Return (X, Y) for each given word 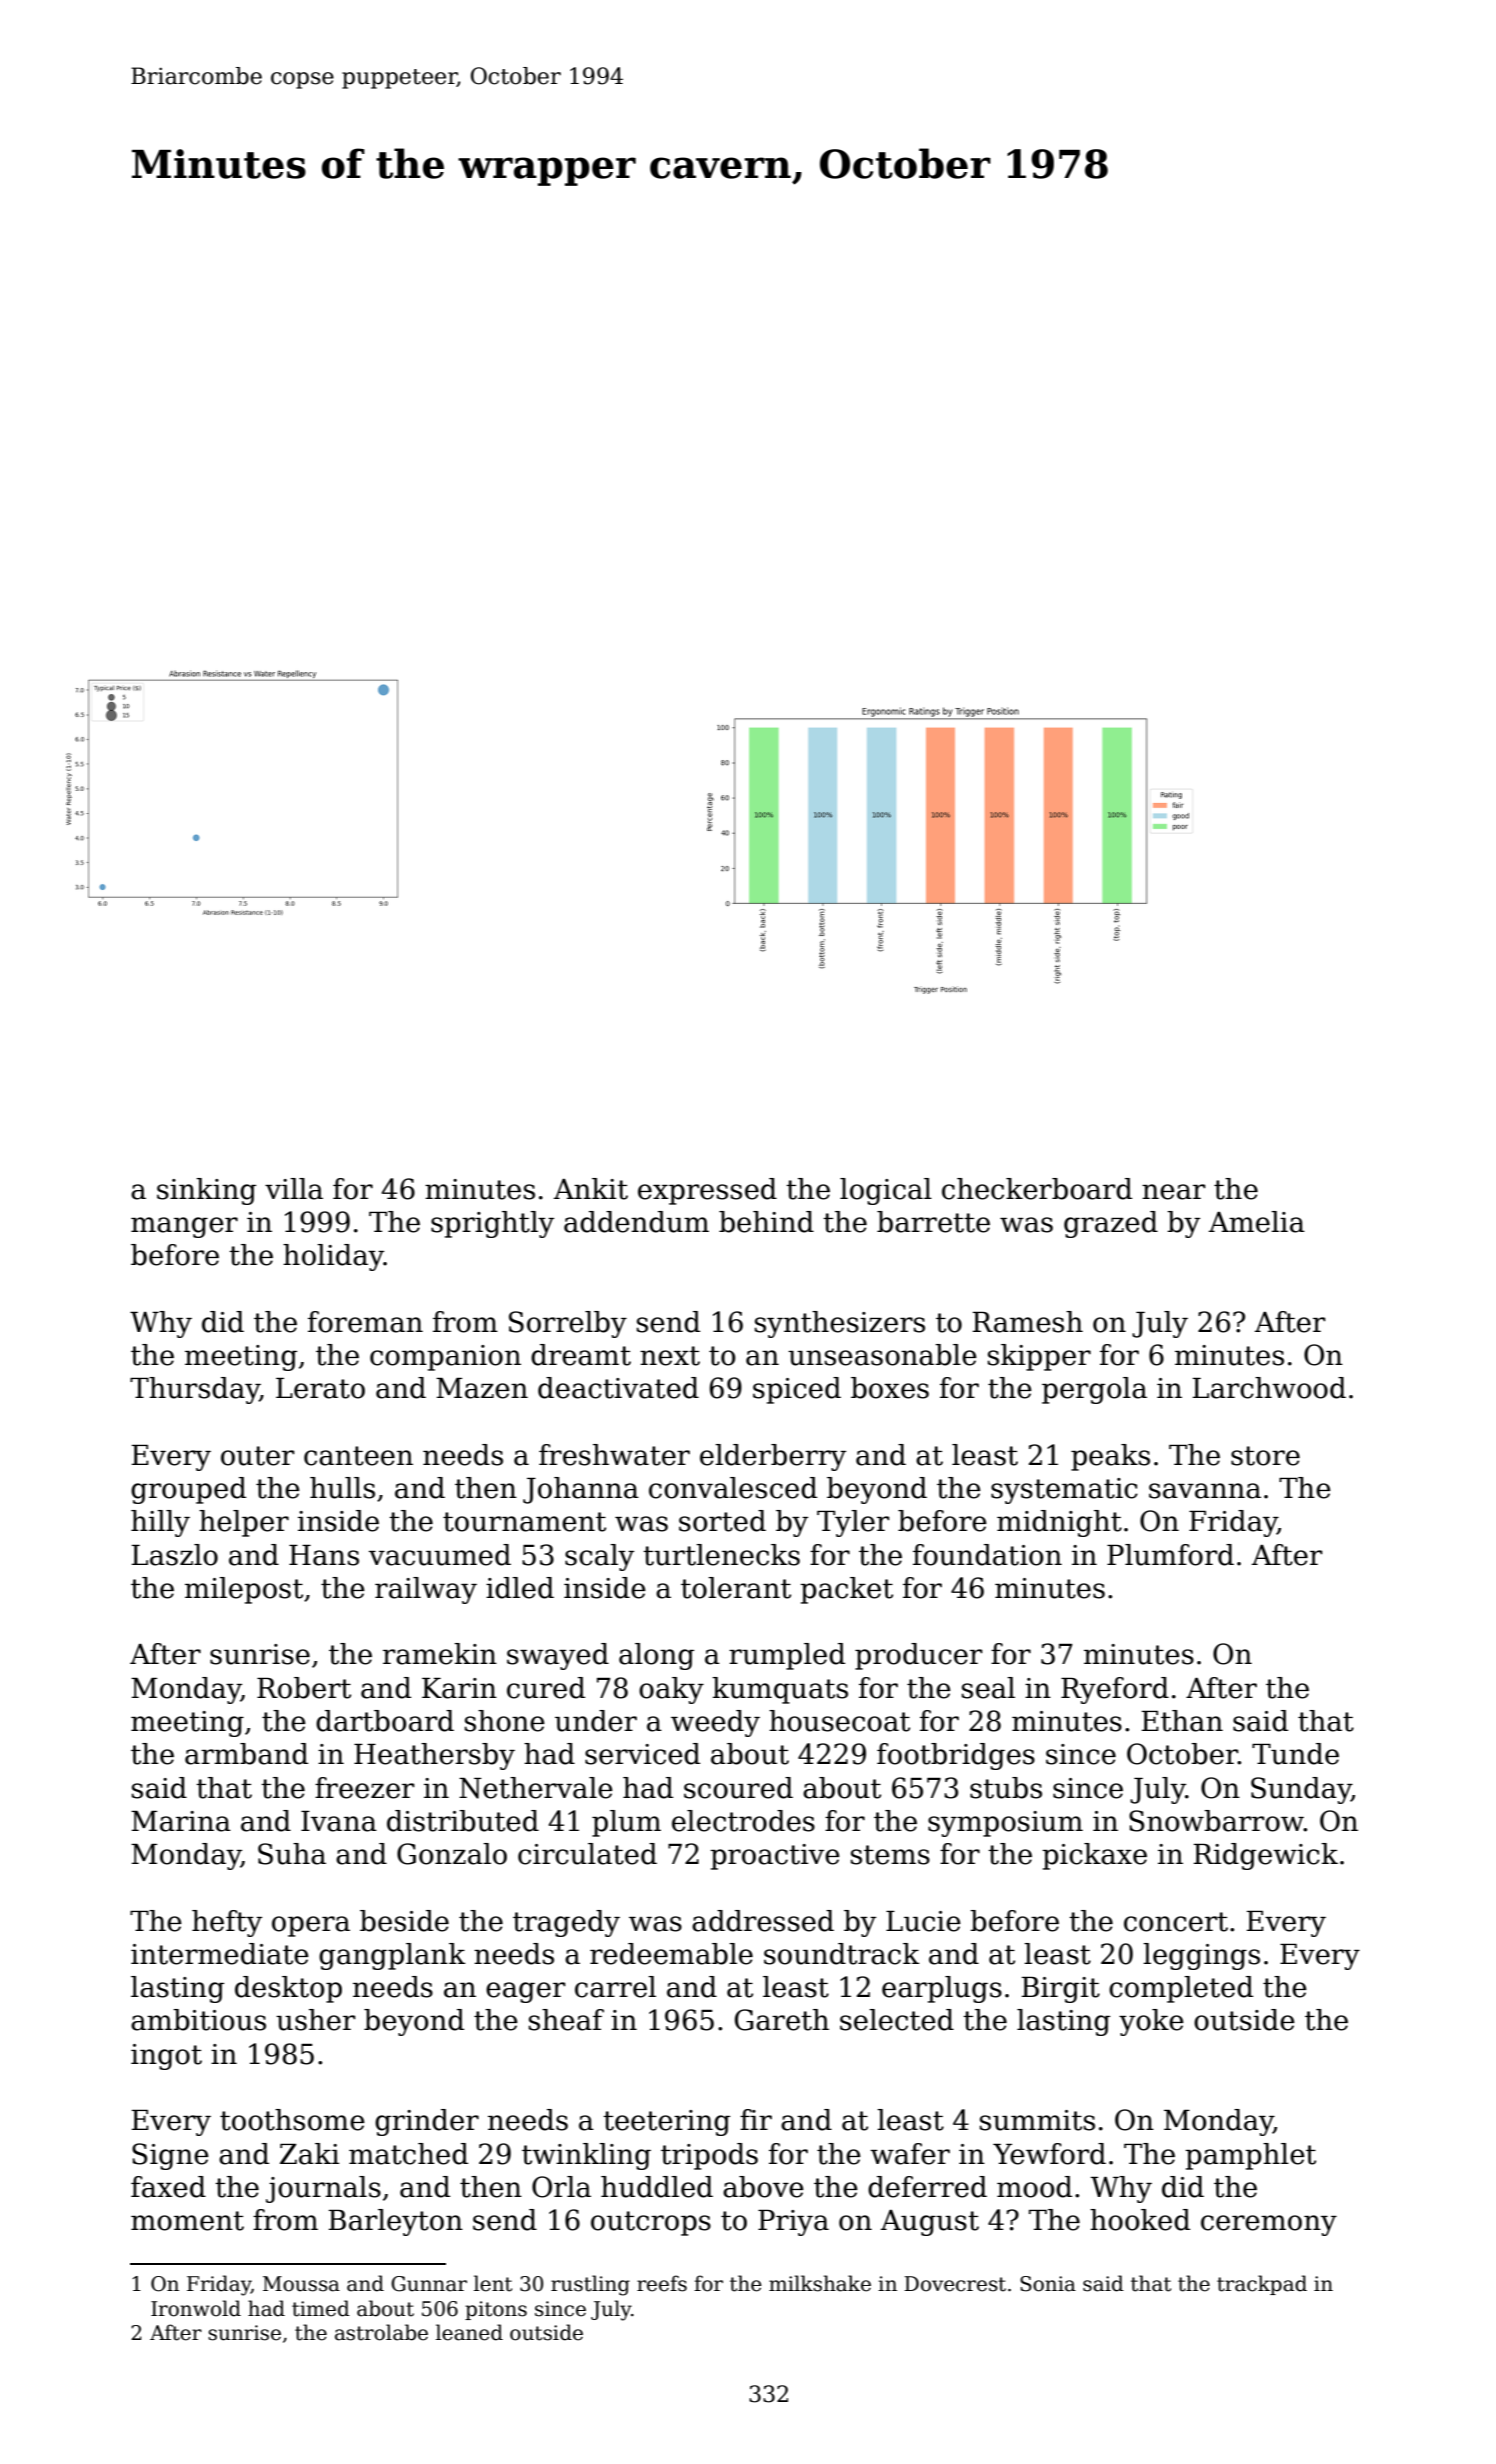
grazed (1111, 1224)
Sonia (1048, 2284)
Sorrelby (568, 1324)
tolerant (736, 1588)
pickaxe (1094, 1856)
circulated (587, 1854)
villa (294, 1189)
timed (321, 2308)
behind (766, 1222)
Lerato (320, 1388)
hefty (227, 1923)
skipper (1039, 1357)
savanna (1205, 1491)
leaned (469, 2332)
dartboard (385, 1721)
